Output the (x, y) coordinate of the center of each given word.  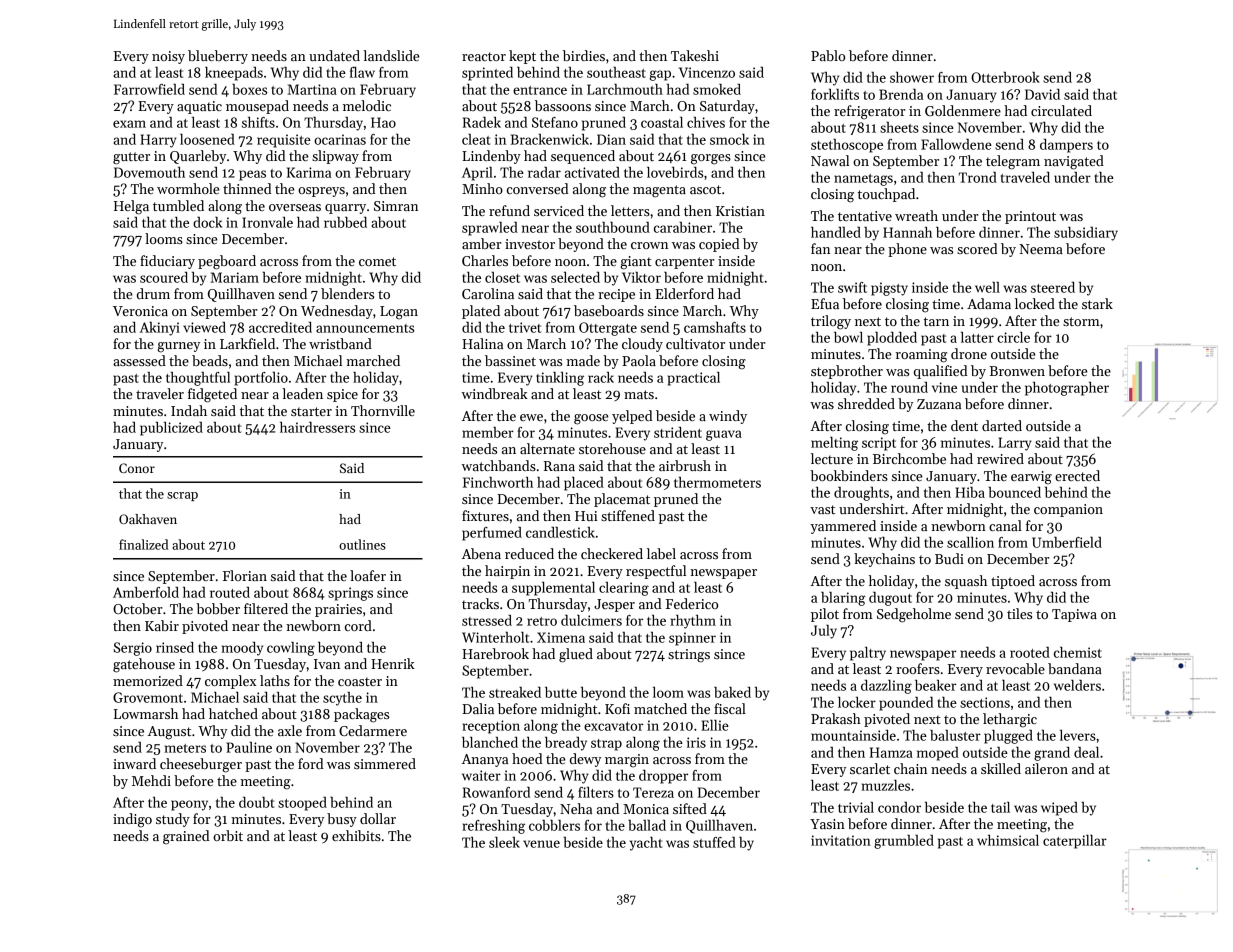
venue (541, 844)
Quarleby (198, 157)
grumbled (904, 842)
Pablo (828, 55)
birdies (584, 55)
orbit (228, 835)
